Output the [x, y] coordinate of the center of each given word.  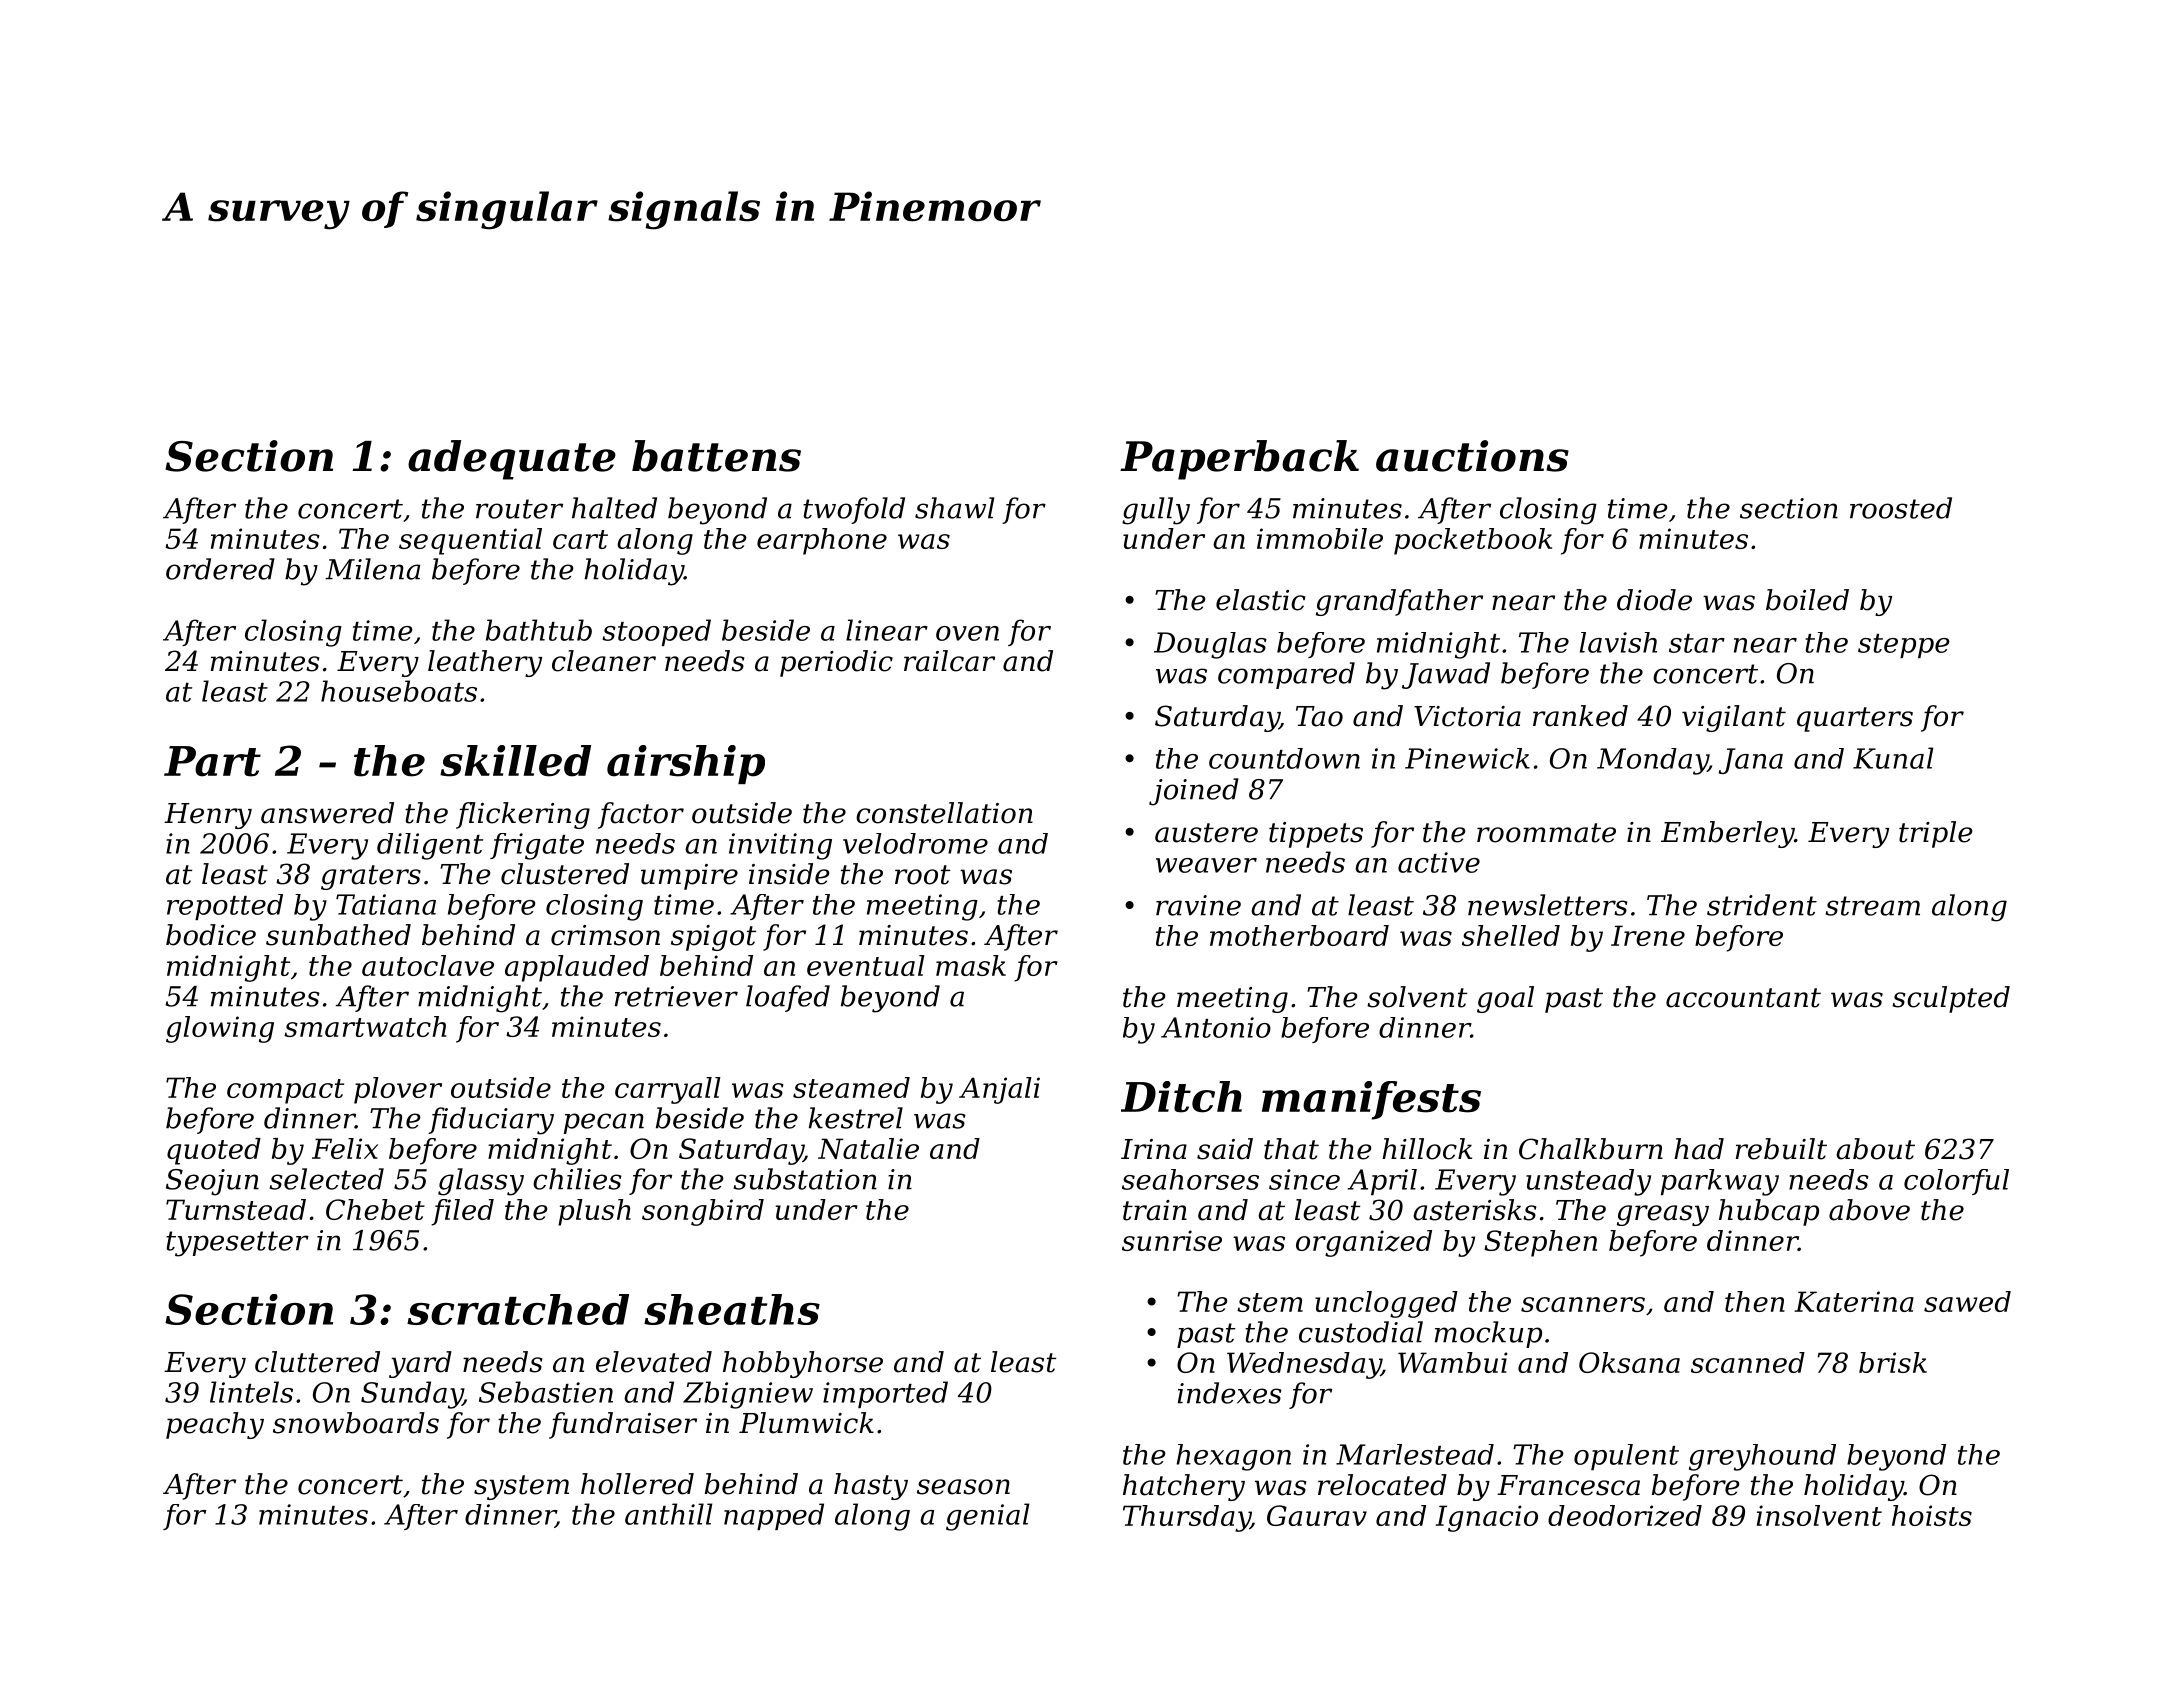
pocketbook [1473, 541]
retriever [676, 996]
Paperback [1239, 460]
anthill [668, 1514]
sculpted [1951, 999]
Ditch [1181, 1097]
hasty [871, 1486]
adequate [512, 460]
